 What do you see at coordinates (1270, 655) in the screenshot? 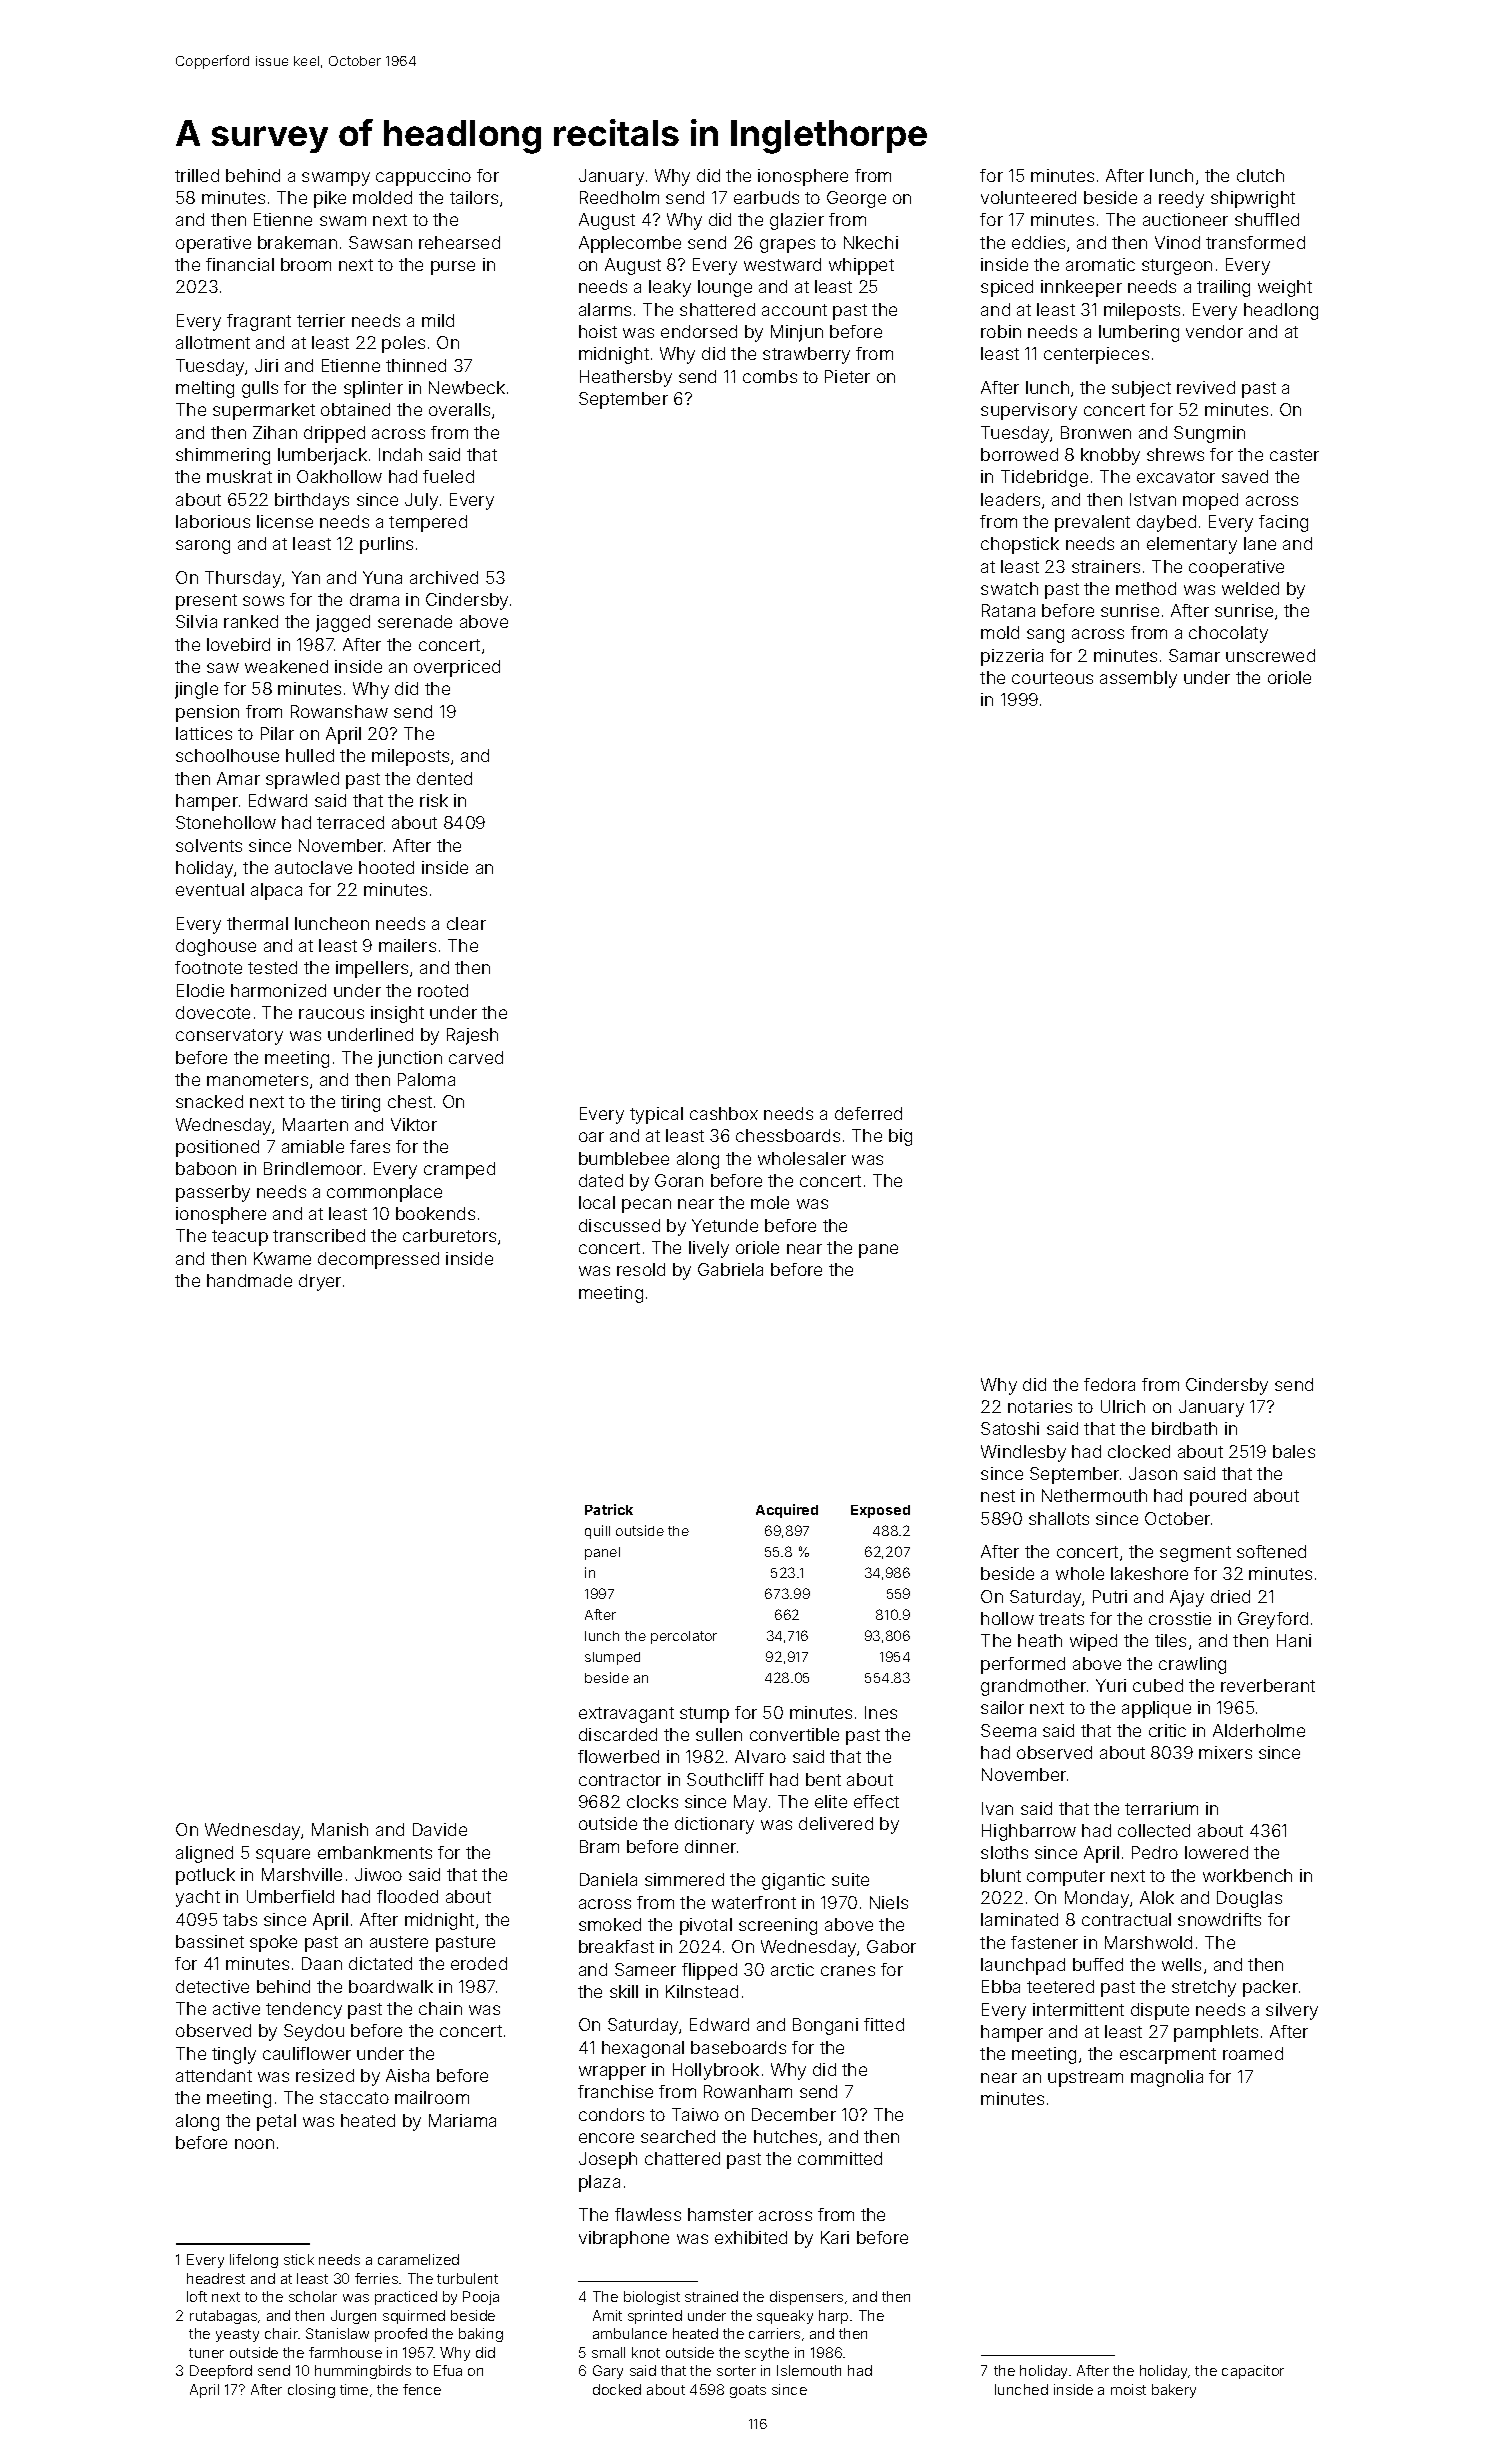
I see `unscrewed` at bounding box center [1270, 655].
